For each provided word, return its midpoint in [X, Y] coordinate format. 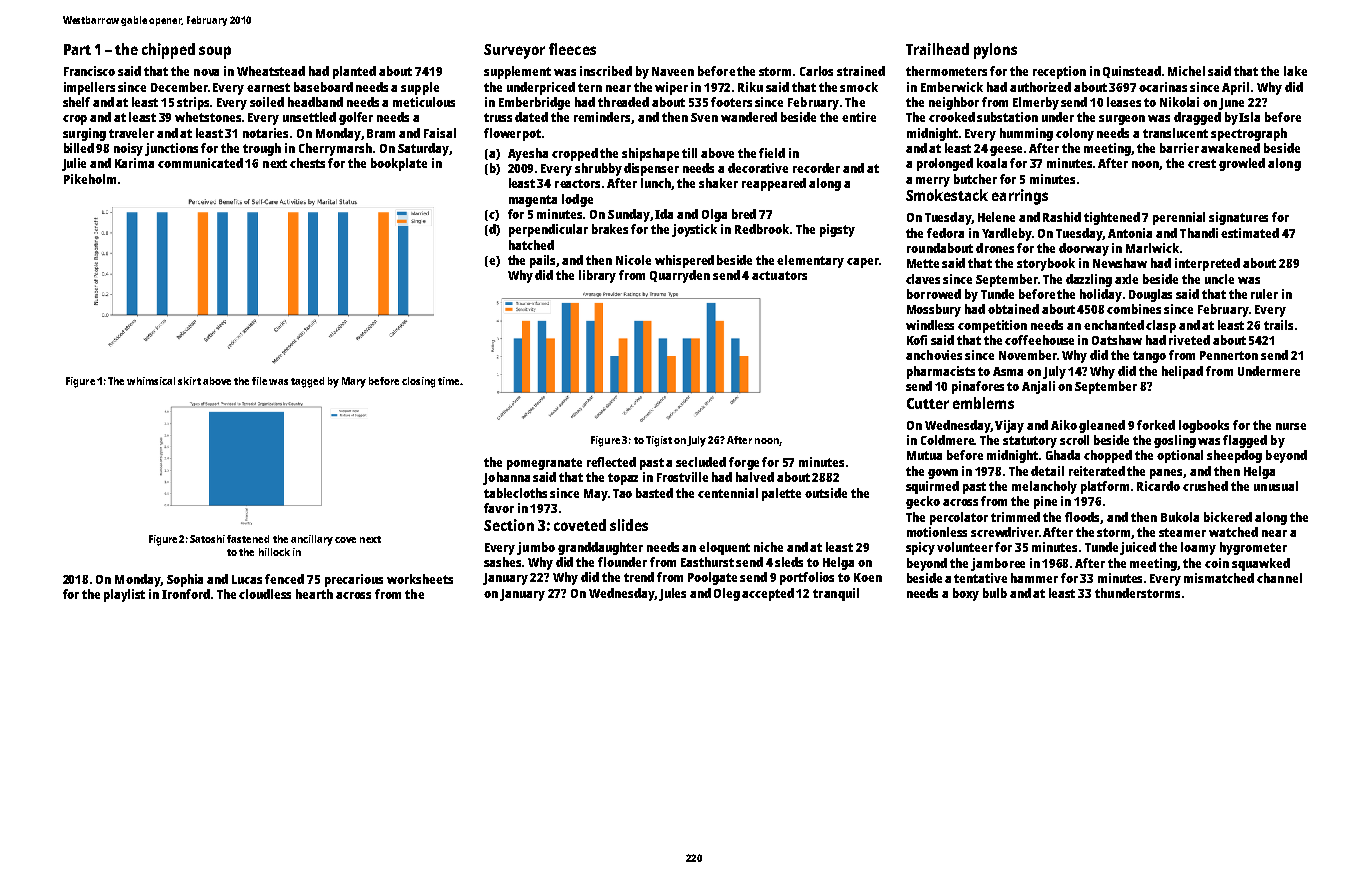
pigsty [837, 230]
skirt [189, 381]
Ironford [186, 594]
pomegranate [544, 464]
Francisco [89, 71]
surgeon [1122, 120]
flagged [1245, 441]
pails [543, 261]
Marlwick [1152, 248]
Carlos [816, 71]
